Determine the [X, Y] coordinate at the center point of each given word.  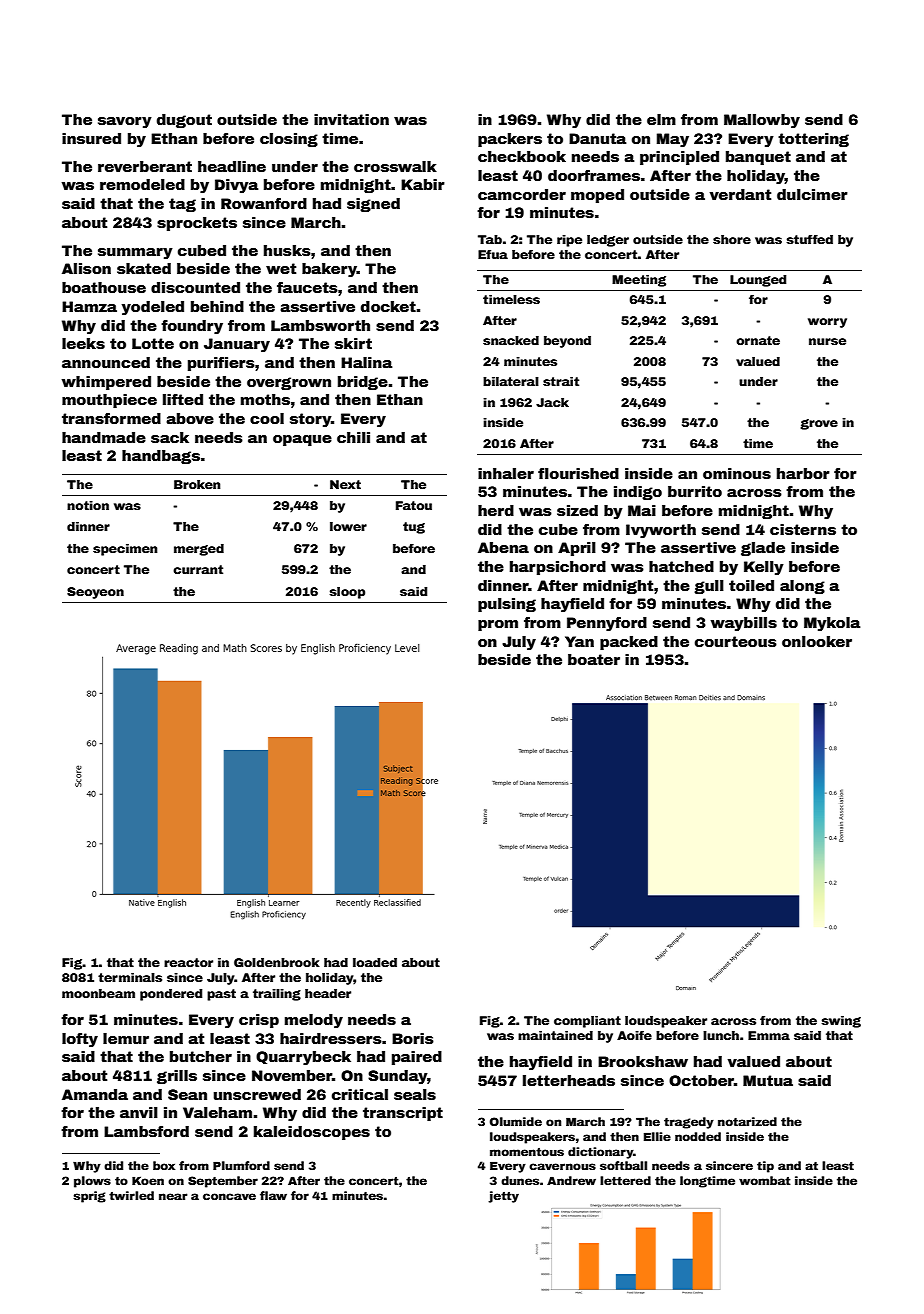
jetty [503, 1197]
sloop [347, 593]
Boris [413, 1038]
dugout [184, 121]
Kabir [423, 184]
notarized [747, 1121]
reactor [188, 962]
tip [765, 1167]
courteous [736, 641]
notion [88, 505]
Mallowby [762, 121]
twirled [131, 1195]
